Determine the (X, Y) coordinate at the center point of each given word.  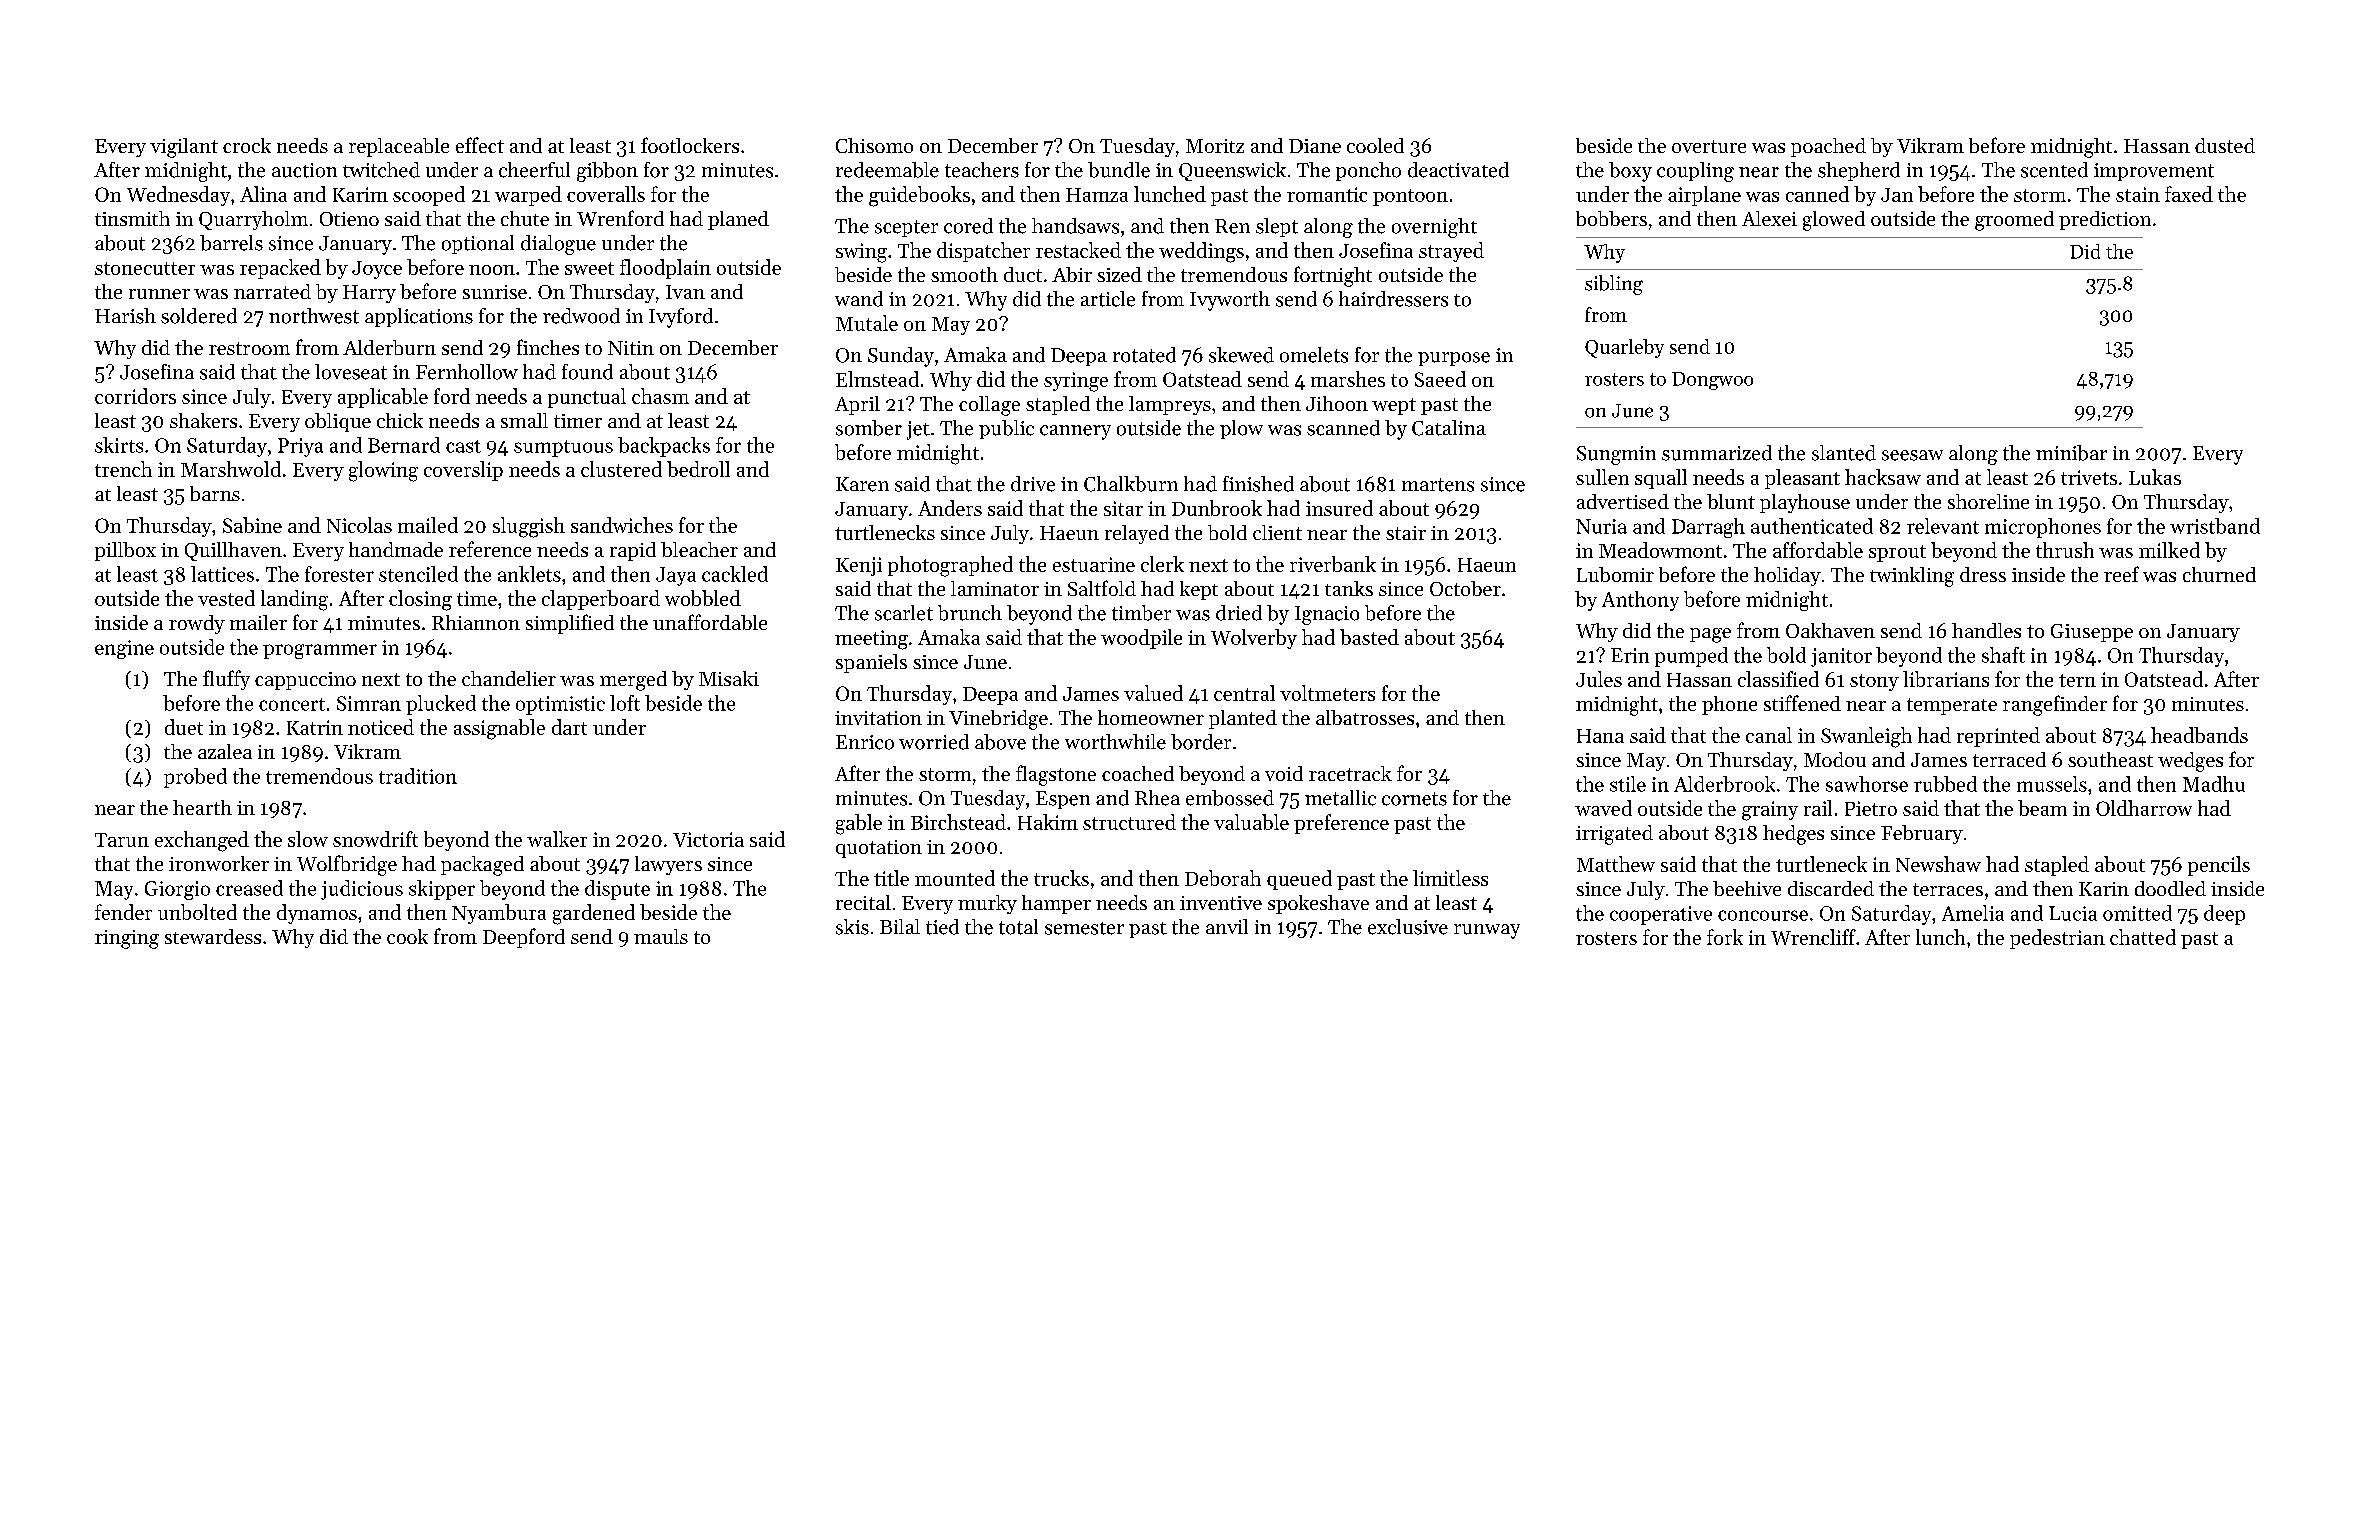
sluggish (529, 527)
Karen (862, 484)
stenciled (418, 574)
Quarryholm (253, 220)
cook (407, 936)
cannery (1075, 432)
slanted (1844, 453)
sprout (1897, 553)
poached (1828, 147)
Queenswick (1232, 171)
